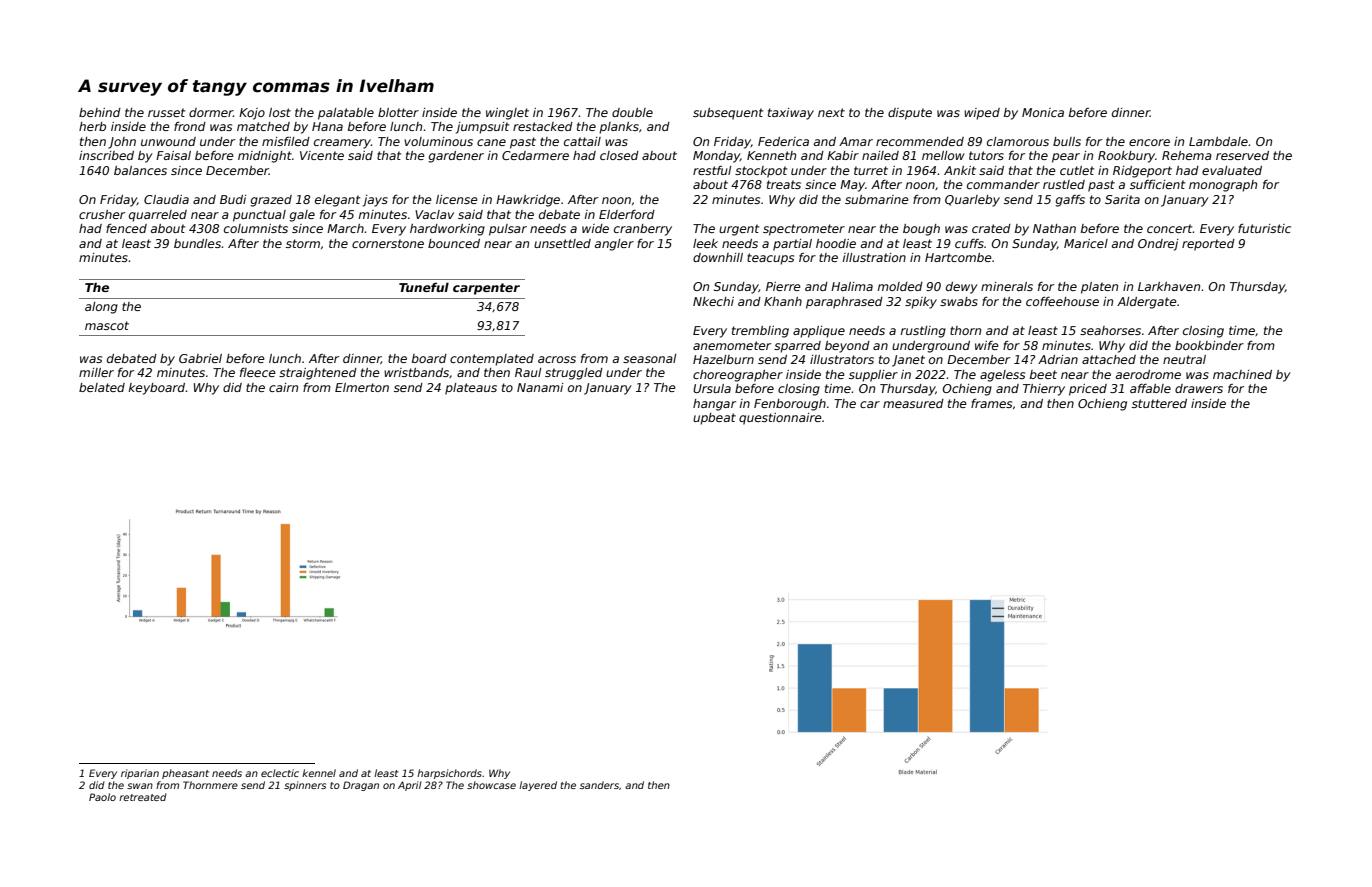  What do you see at coordinates (319, 773) in the screenshot?
I see `kennel` at bounding box center [319, 773].
